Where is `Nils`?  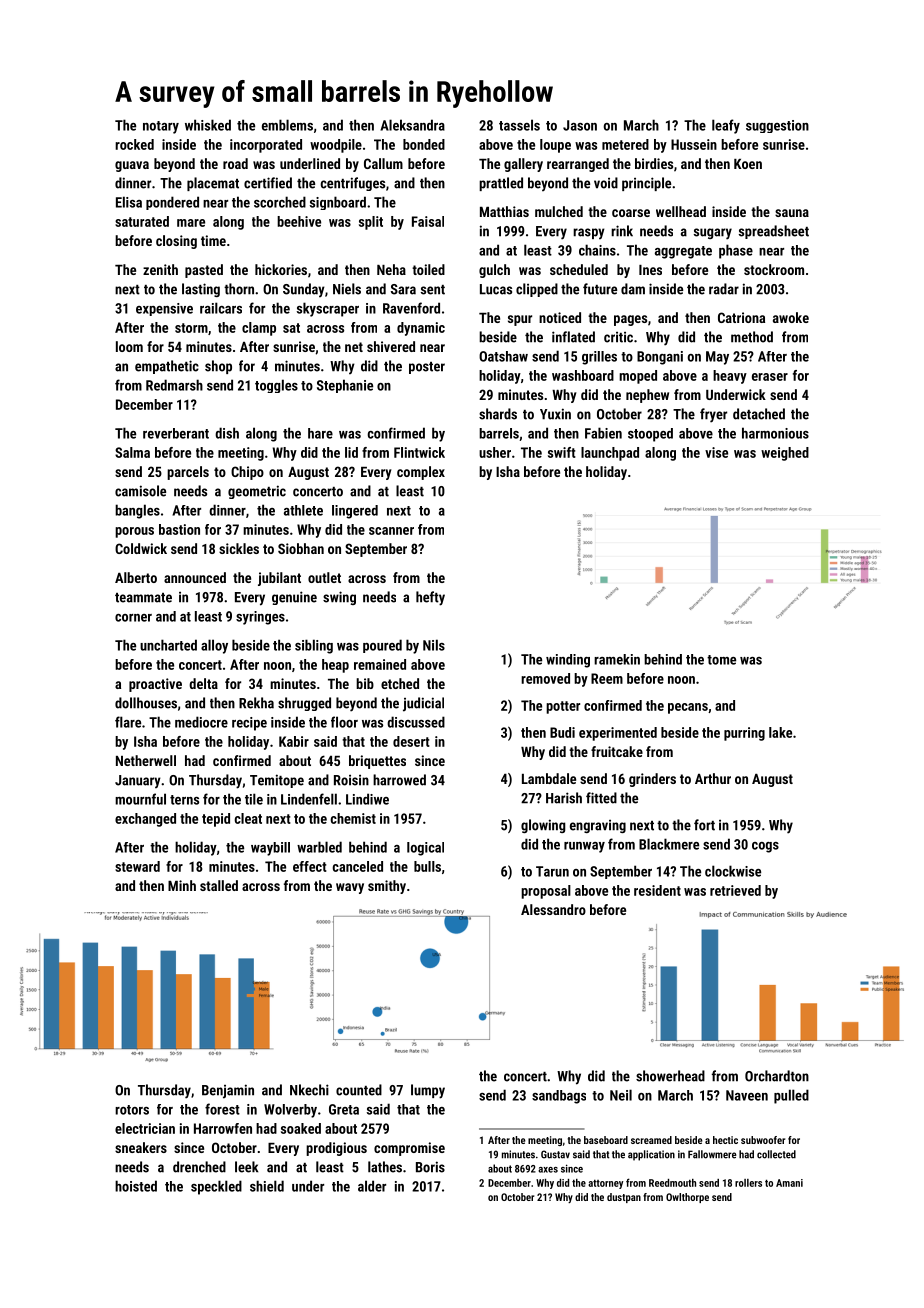
Nils is located at coordinates (434, 645).
